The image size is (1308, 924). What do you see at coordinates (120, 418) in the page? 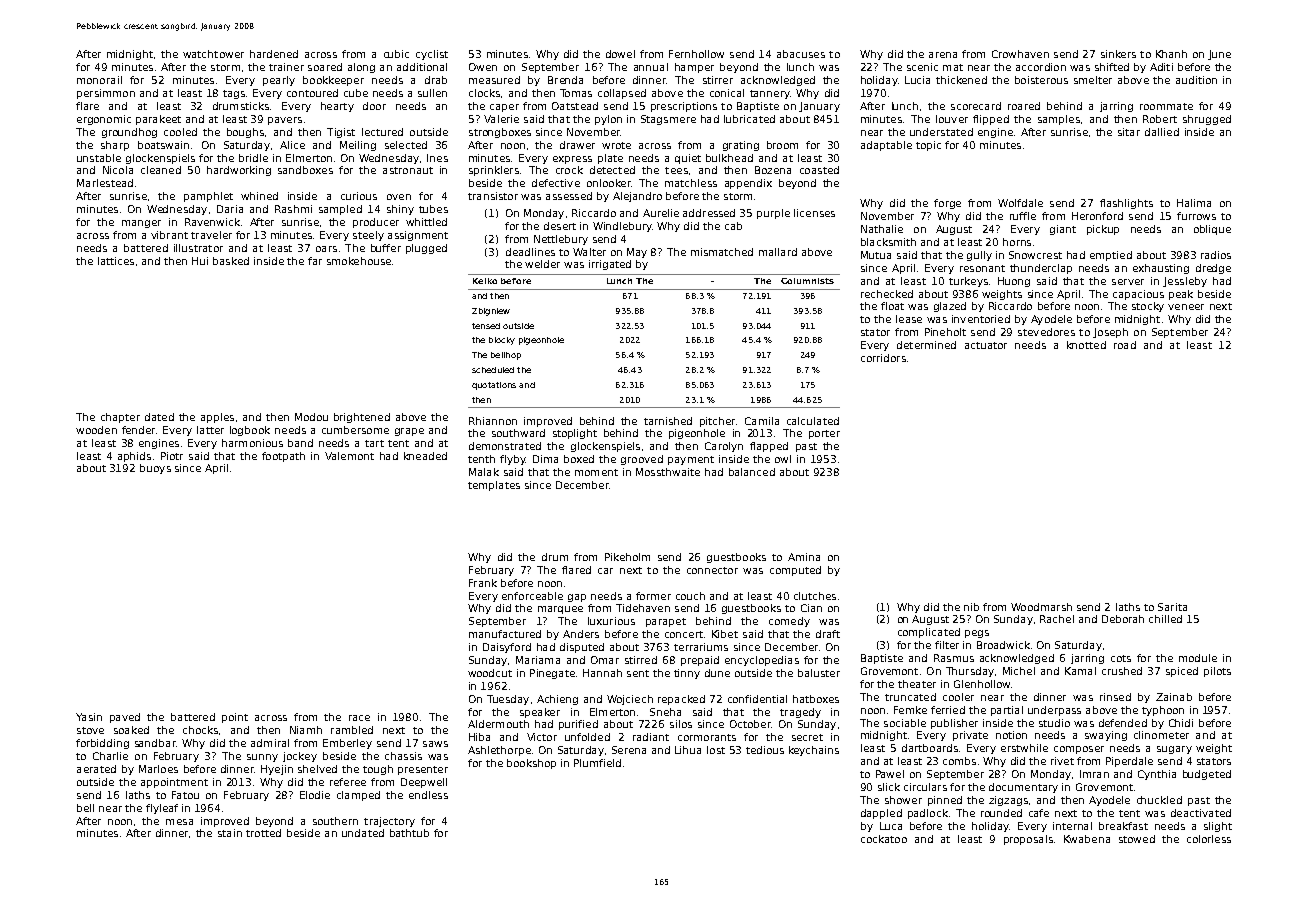
I see `chapter` at bounding box center [120, 418].
